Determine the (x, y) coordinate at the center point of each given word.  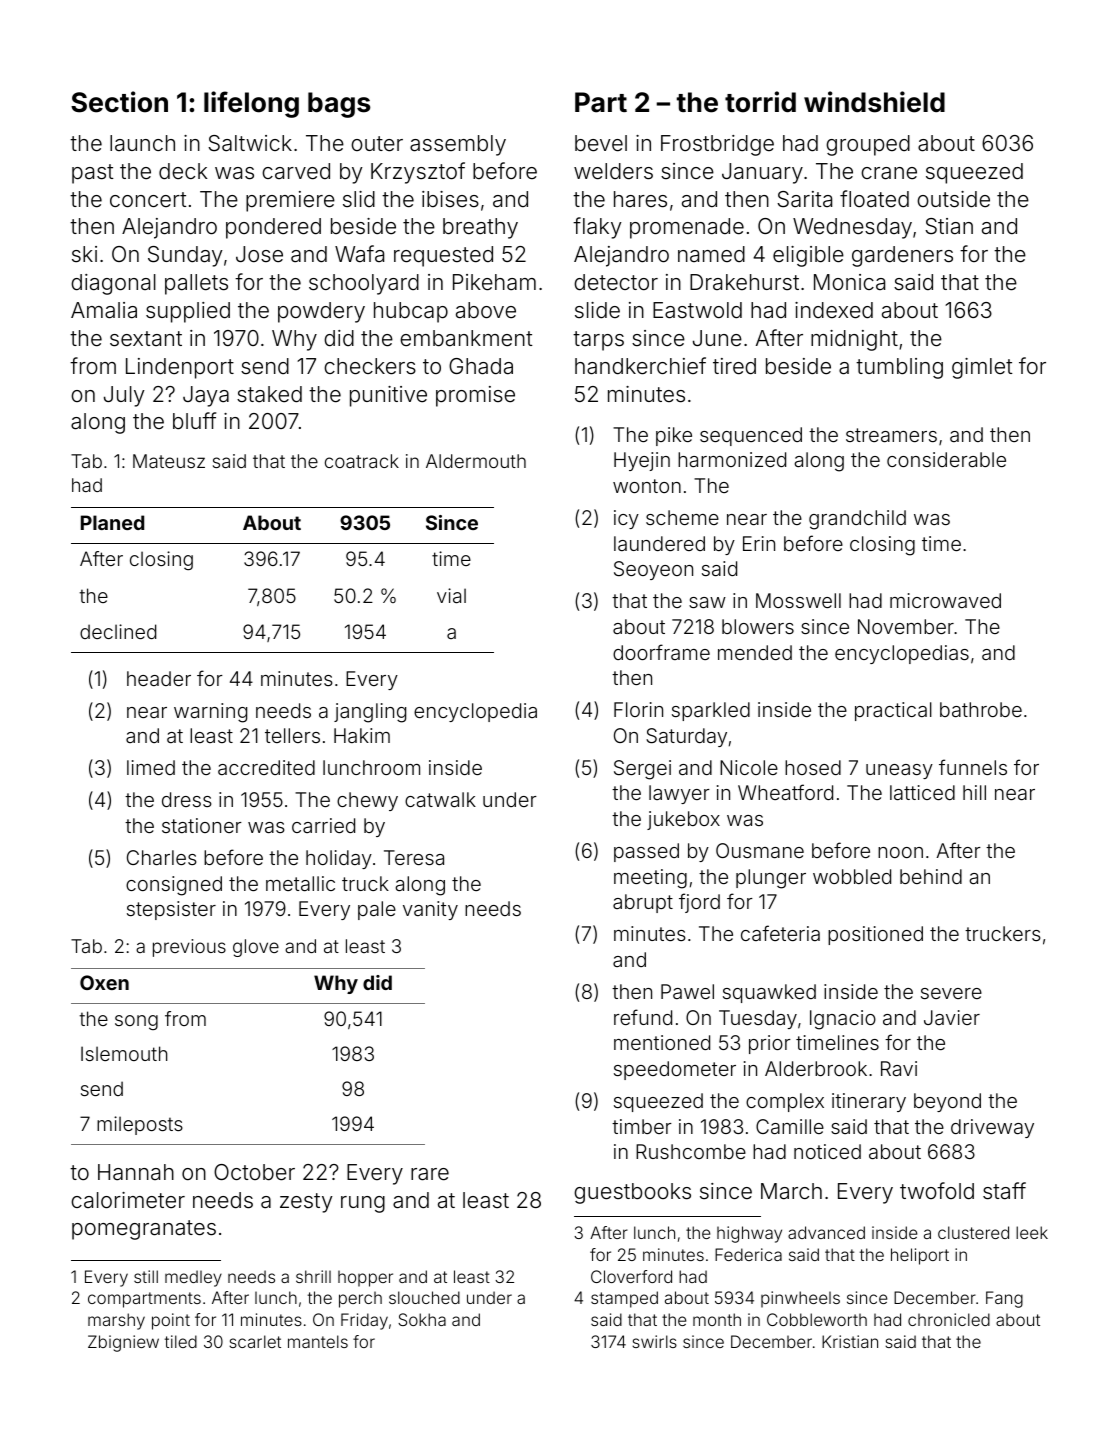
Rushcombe (691, 1151)
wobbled (852, 876)
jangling (370, 713)
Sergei (642, 770)
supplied (188, 312)
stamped (624, 1299)
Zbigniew (123, 1343)
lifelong (251, 104)
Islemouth (124, 1053)
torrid (760, 102)
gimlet (982, 368)
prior (770, 1044)
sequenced (751, 436)
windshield (874, 102)
